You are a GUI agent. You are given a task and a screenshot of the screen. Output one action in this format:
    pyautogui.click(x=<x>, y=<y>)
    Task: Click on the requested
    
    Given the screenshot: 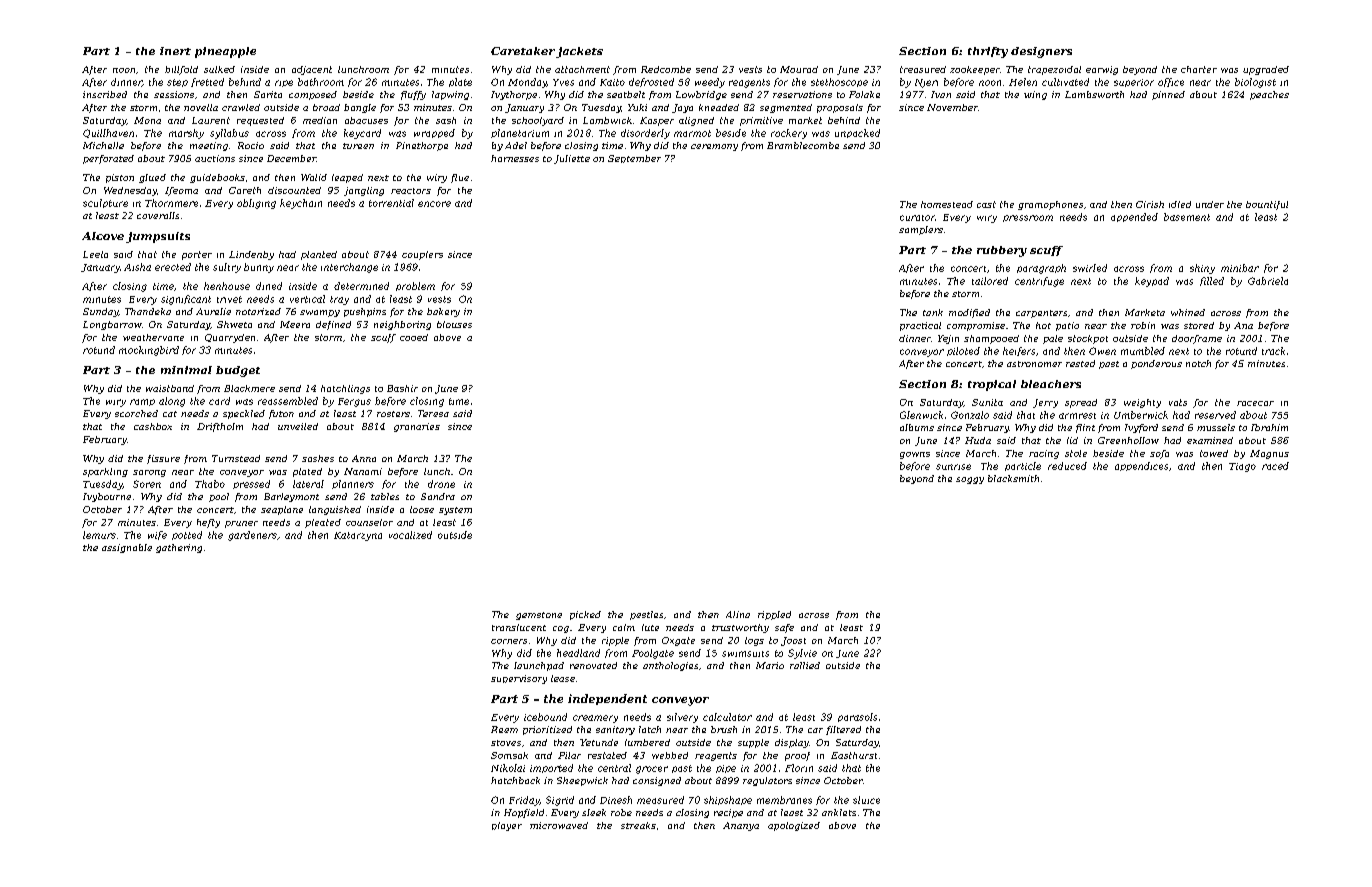 What is the action you would take?
    pyautogui.click(x=260, y=121)
